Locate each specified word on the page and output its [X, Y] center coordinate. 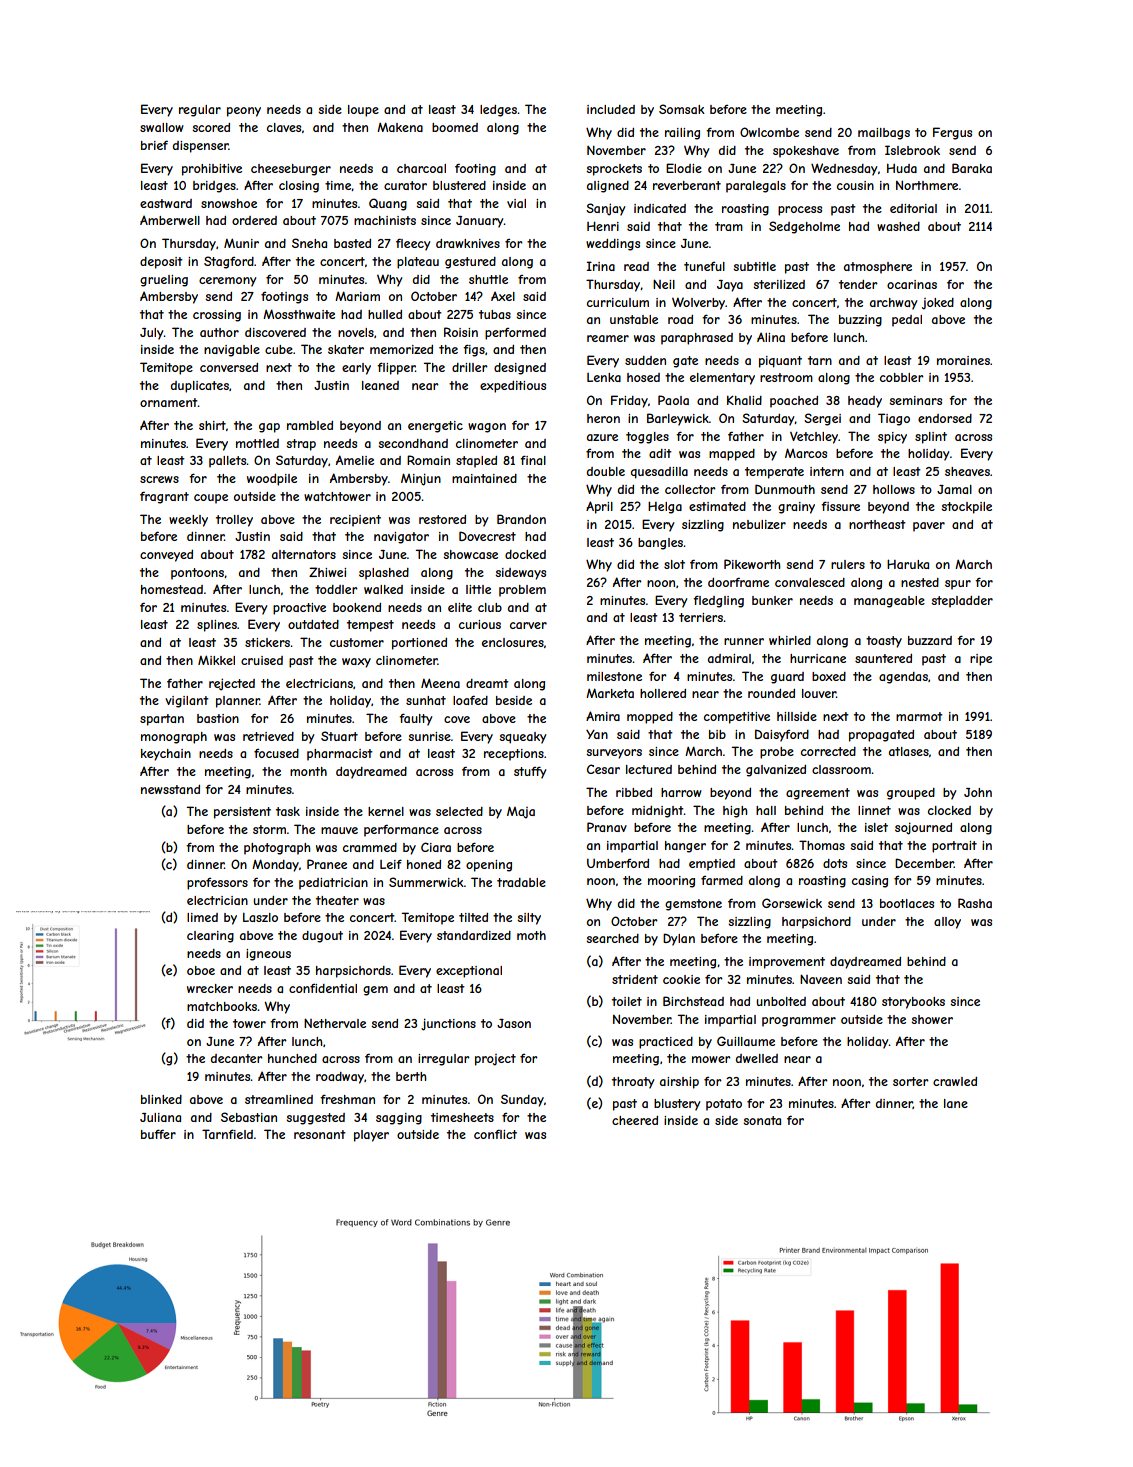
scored [211, 127]
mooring [671, 882]
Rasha [975, 903]
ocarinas [912, 284]
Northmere [927, 185]
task [288, 811]
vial [516, 203]
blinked [161, 1099]
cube [279, 349]
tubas [495, 314]
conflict [495, 1134]
